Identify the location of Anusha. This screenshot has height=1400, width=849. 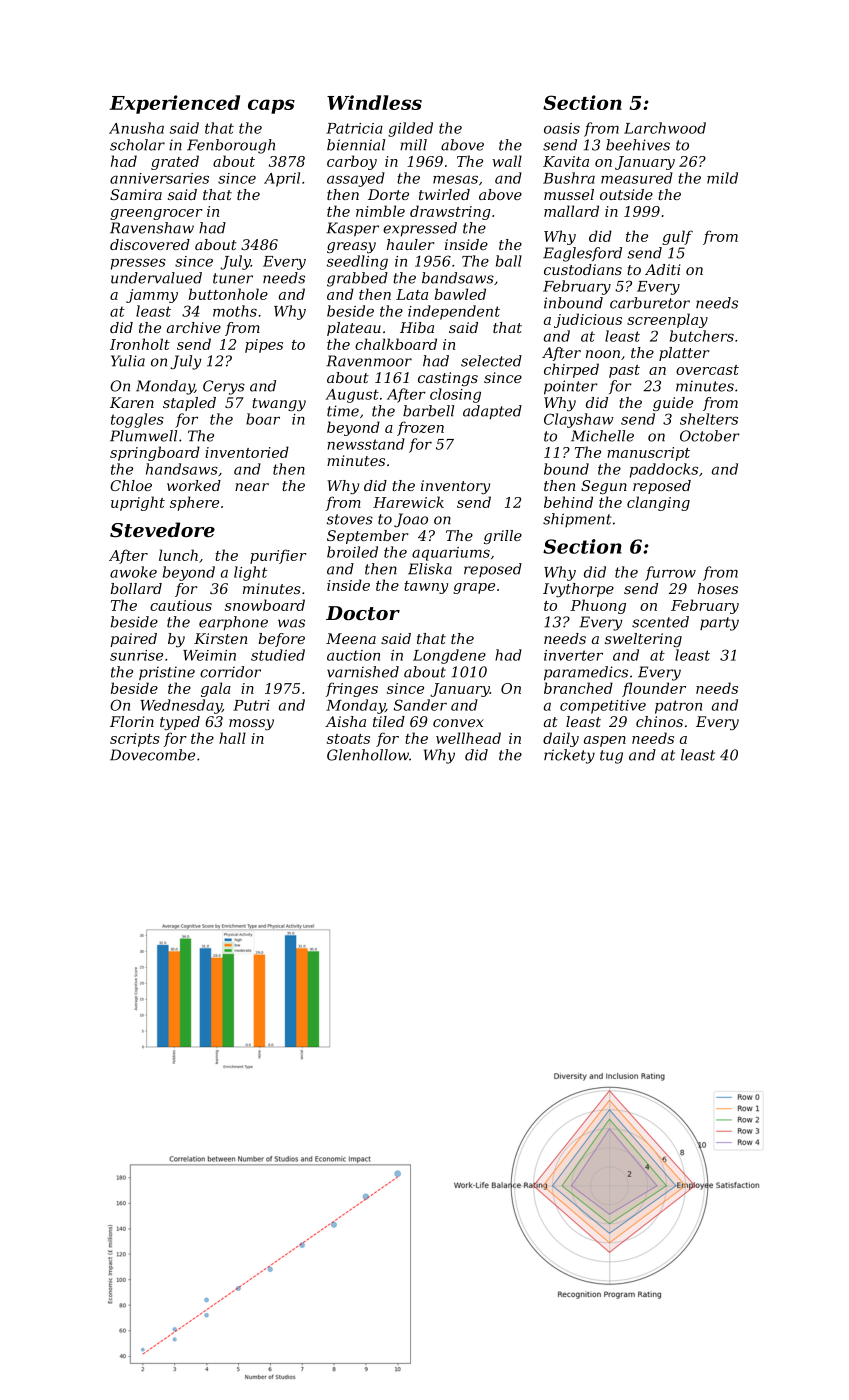
(136, 128).
